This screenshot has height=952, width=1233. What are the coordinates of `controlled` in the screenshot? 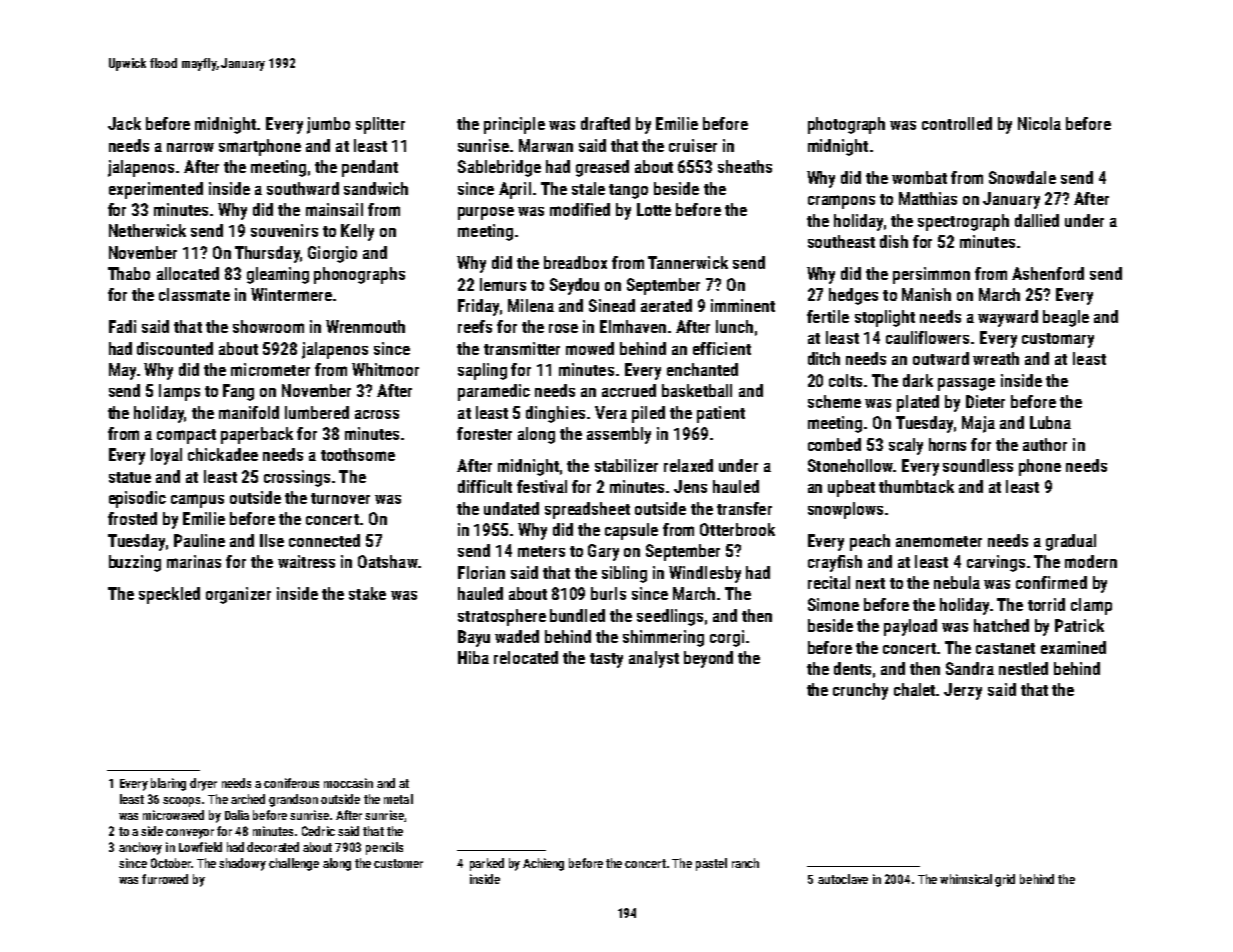 It's located at (957, 123).
